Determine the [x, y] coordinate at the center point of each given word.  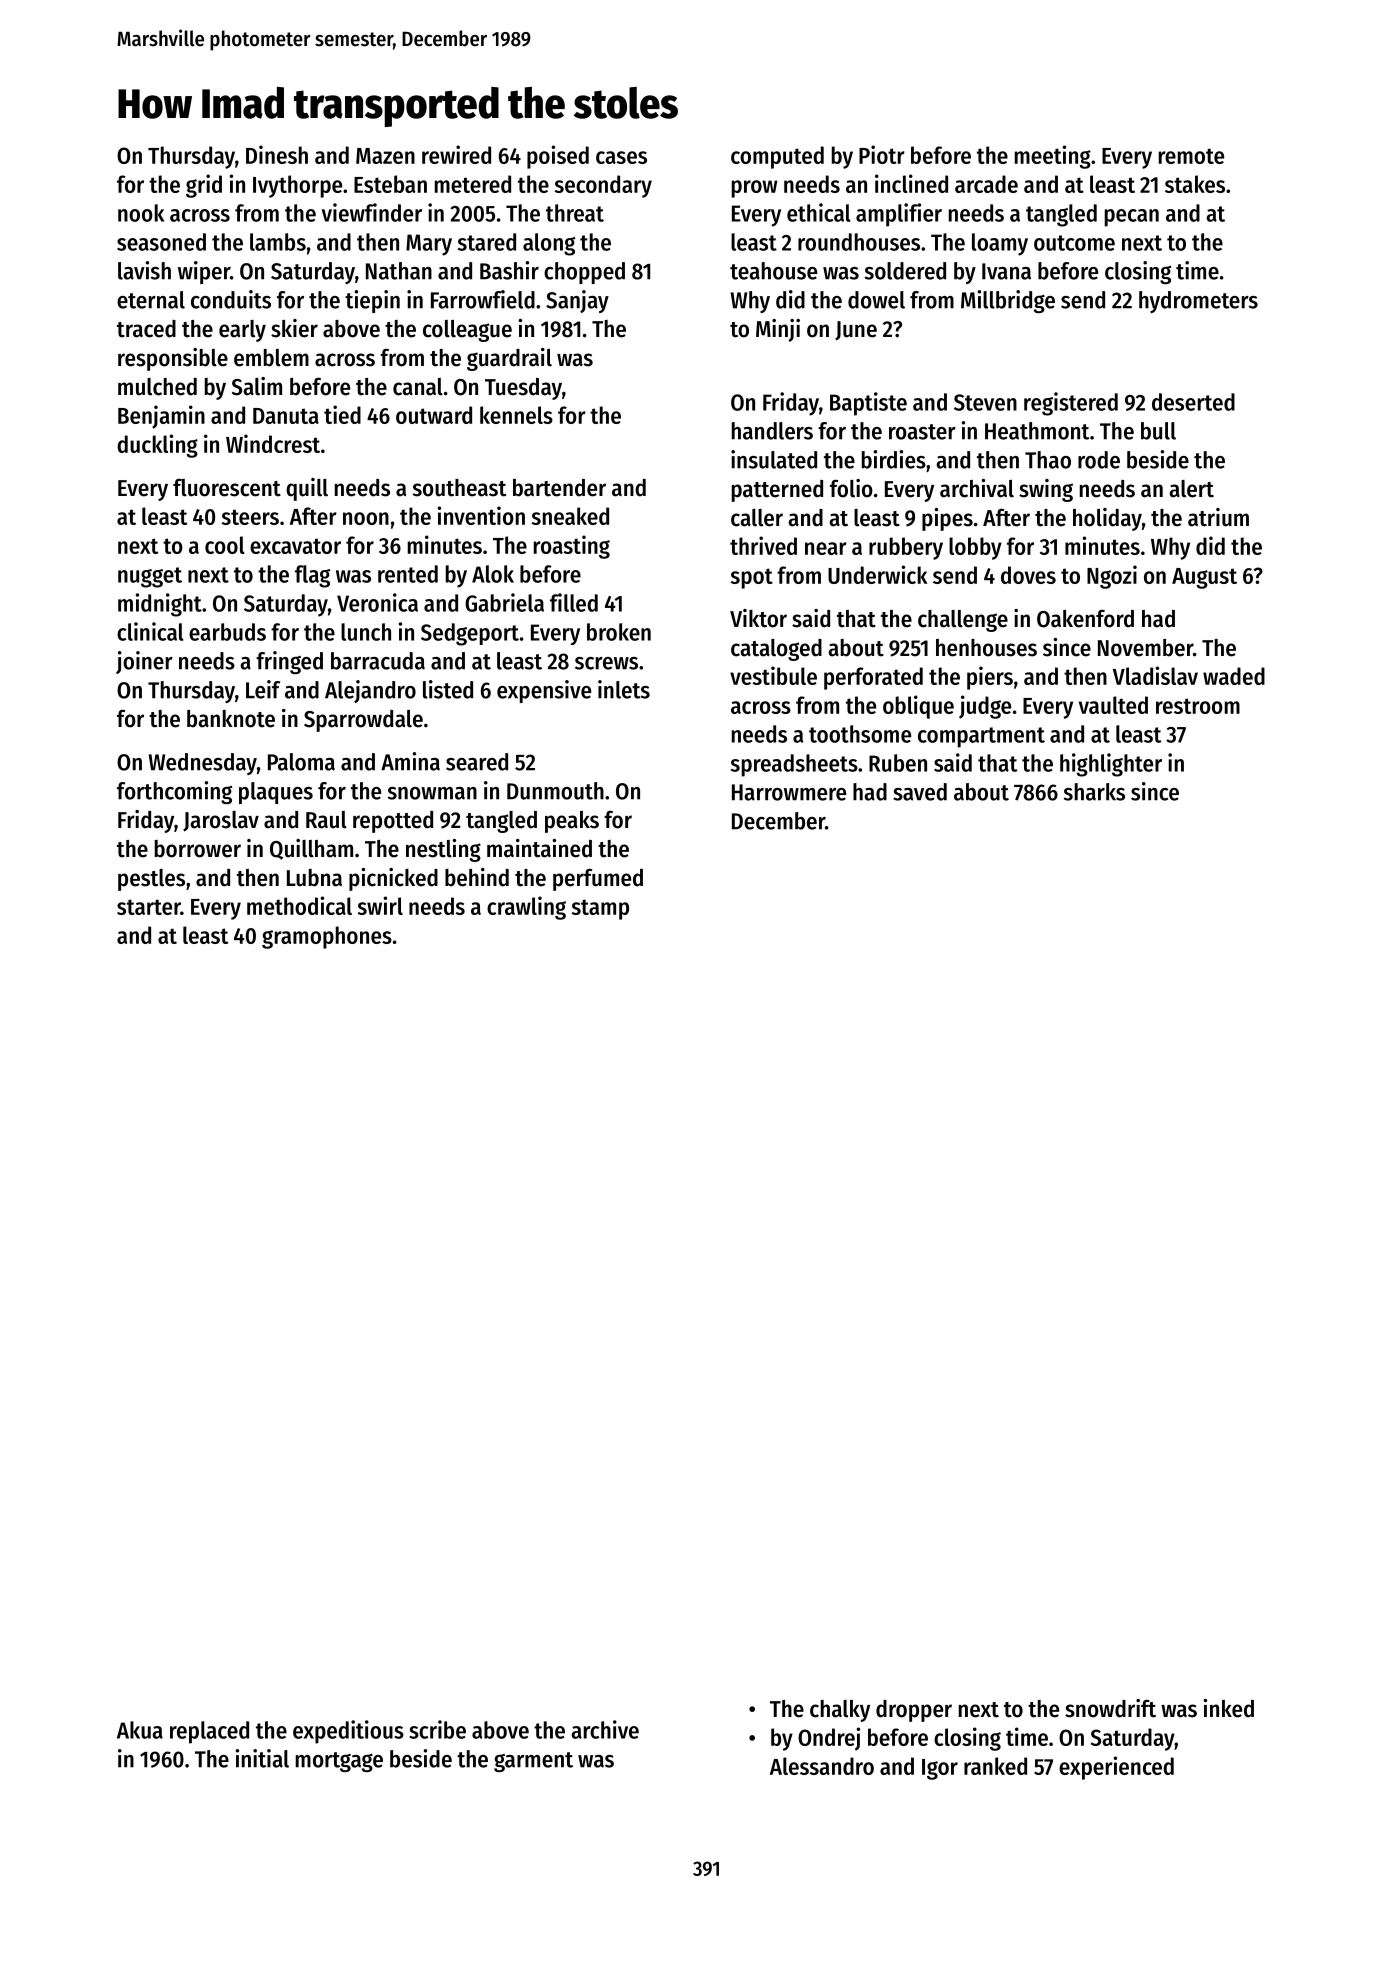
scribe [437, 1729]
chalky [840, 1711]
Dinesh [277, 154]
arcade [986, 184]
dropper [914, 1711]
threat [575, 213]
